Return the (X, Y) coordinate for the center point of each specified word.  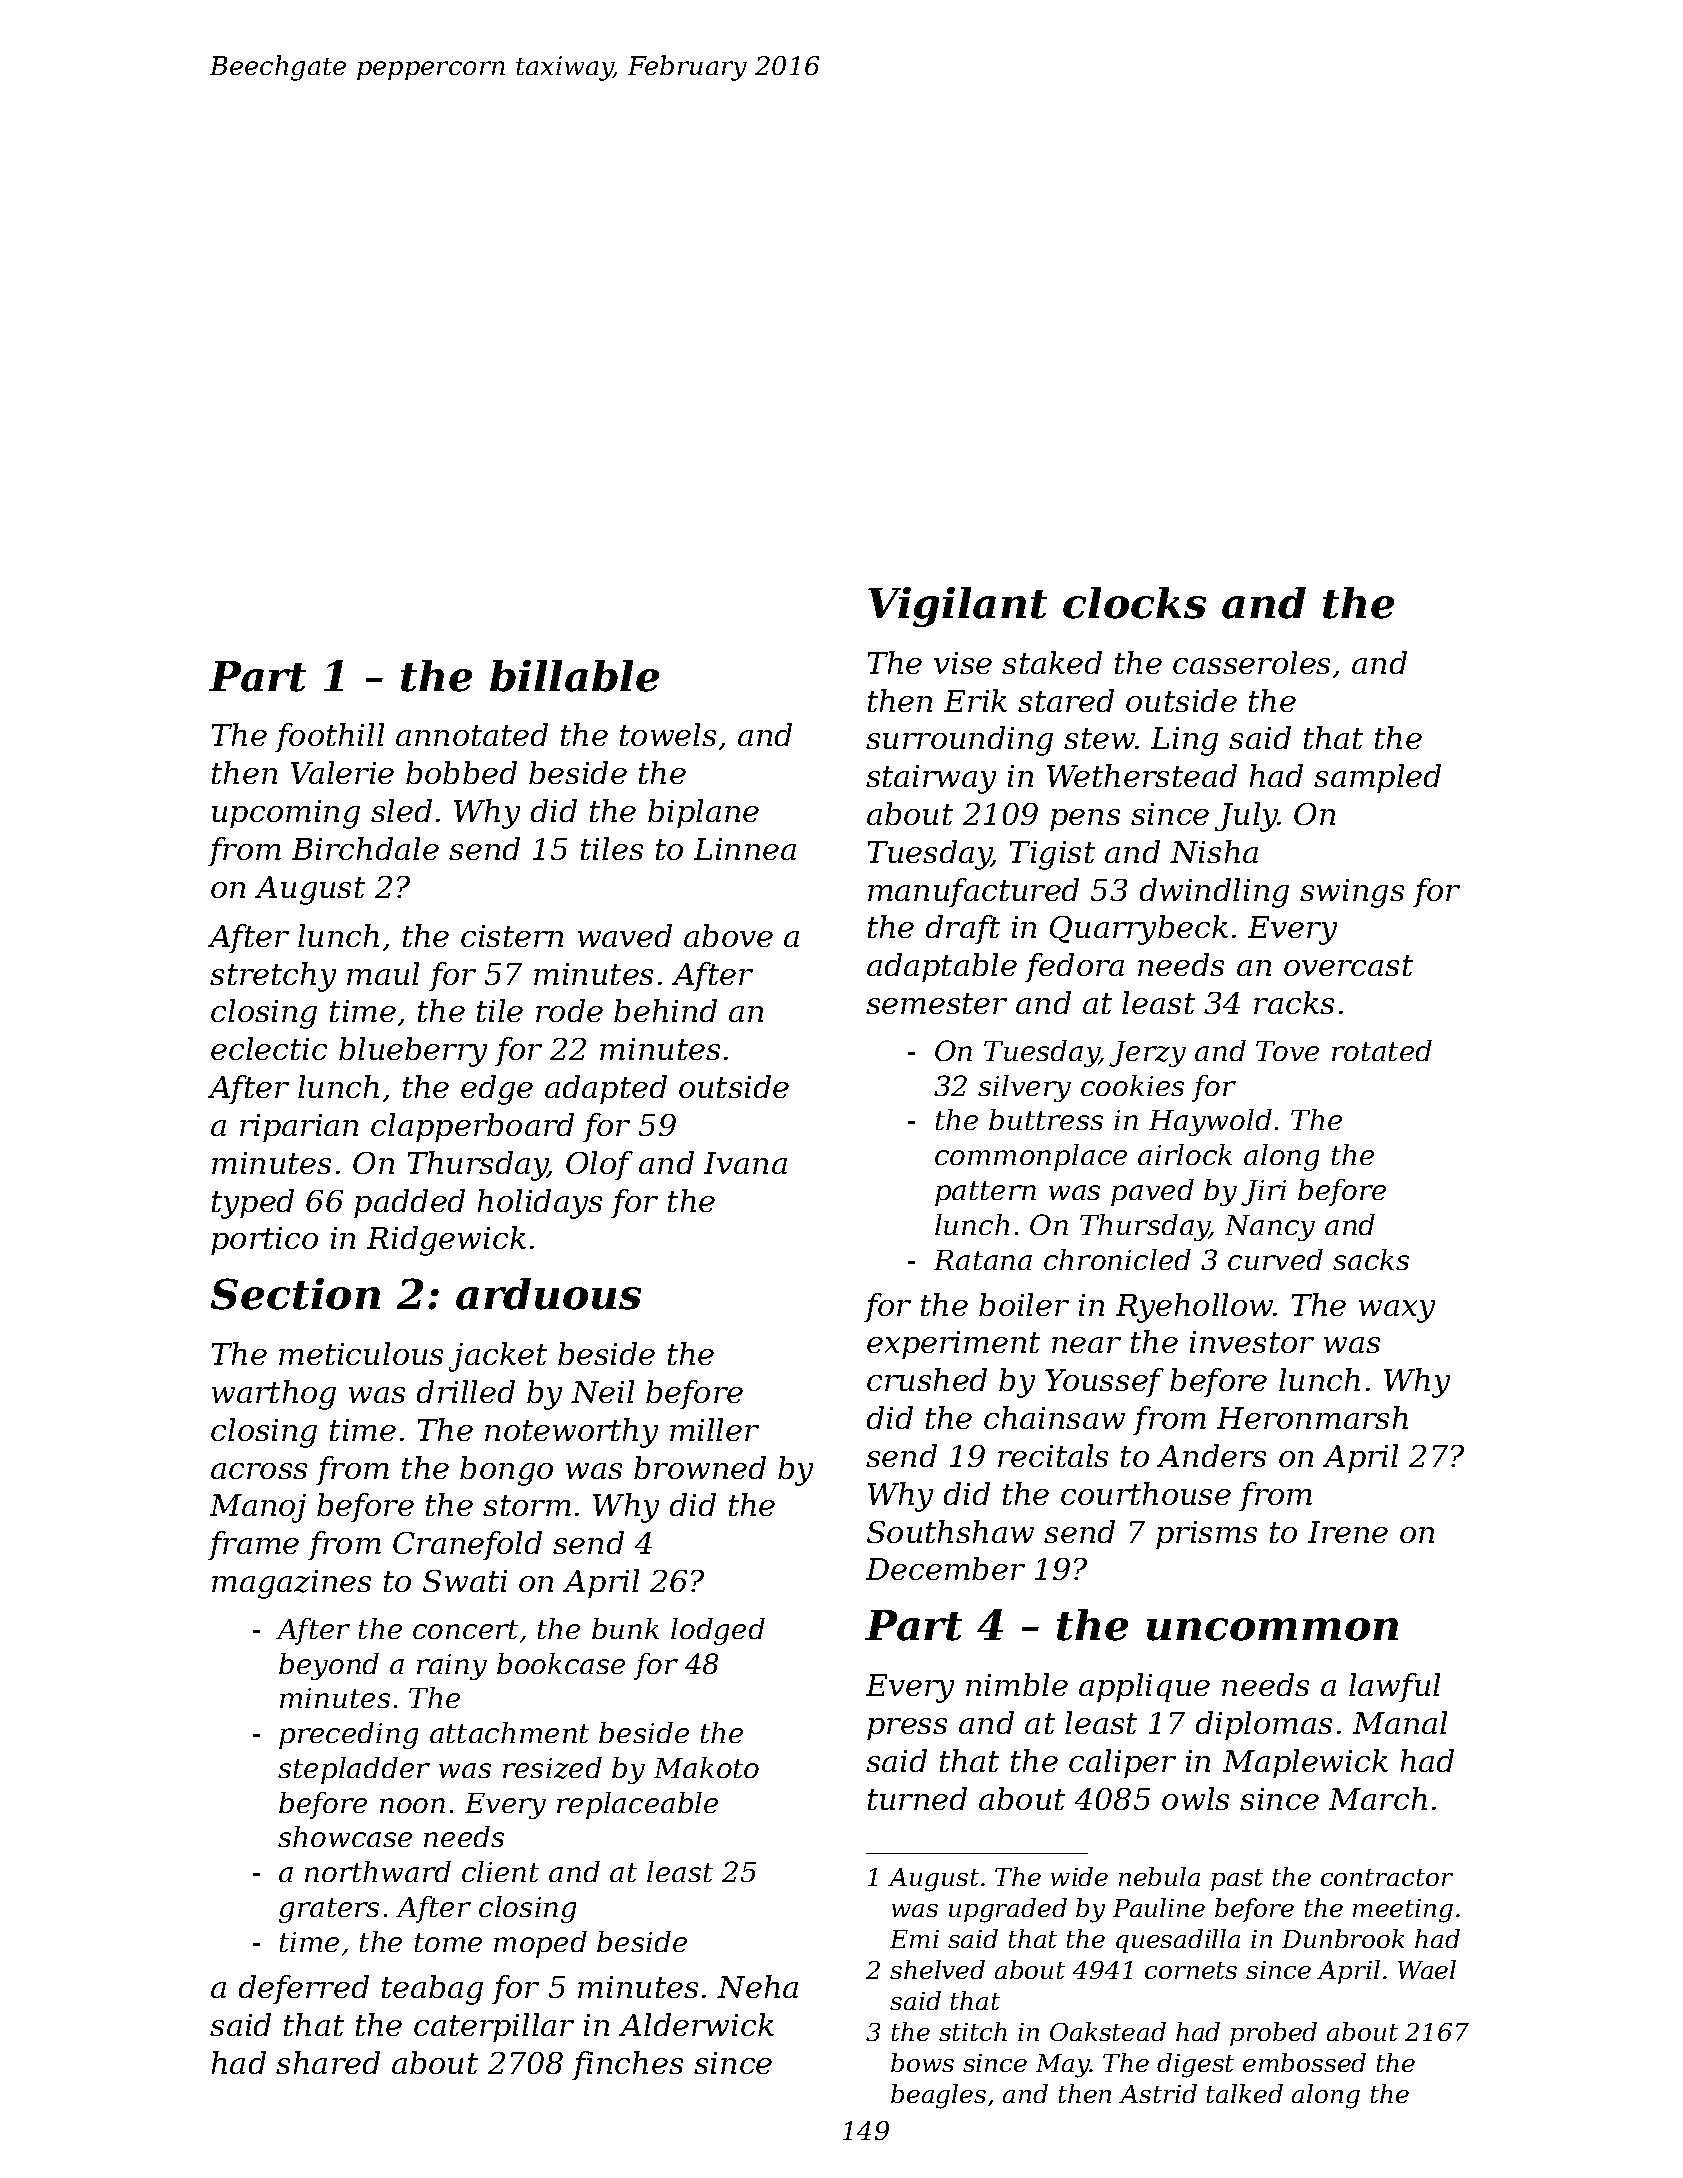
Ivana (745, 1163)
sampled (1377, 778)
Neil (602, 1391)
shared (328, 2062)
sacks (1371, 1259)
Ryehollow (1195, 1308)
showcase (345, 1836)
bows (922, 2062)
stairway (931, 779)
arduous (548, 1294)
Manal (1400, 1722)
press (907, 1729)
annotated (472, 734)
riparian (299, 1128)
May (1063, 2066)
